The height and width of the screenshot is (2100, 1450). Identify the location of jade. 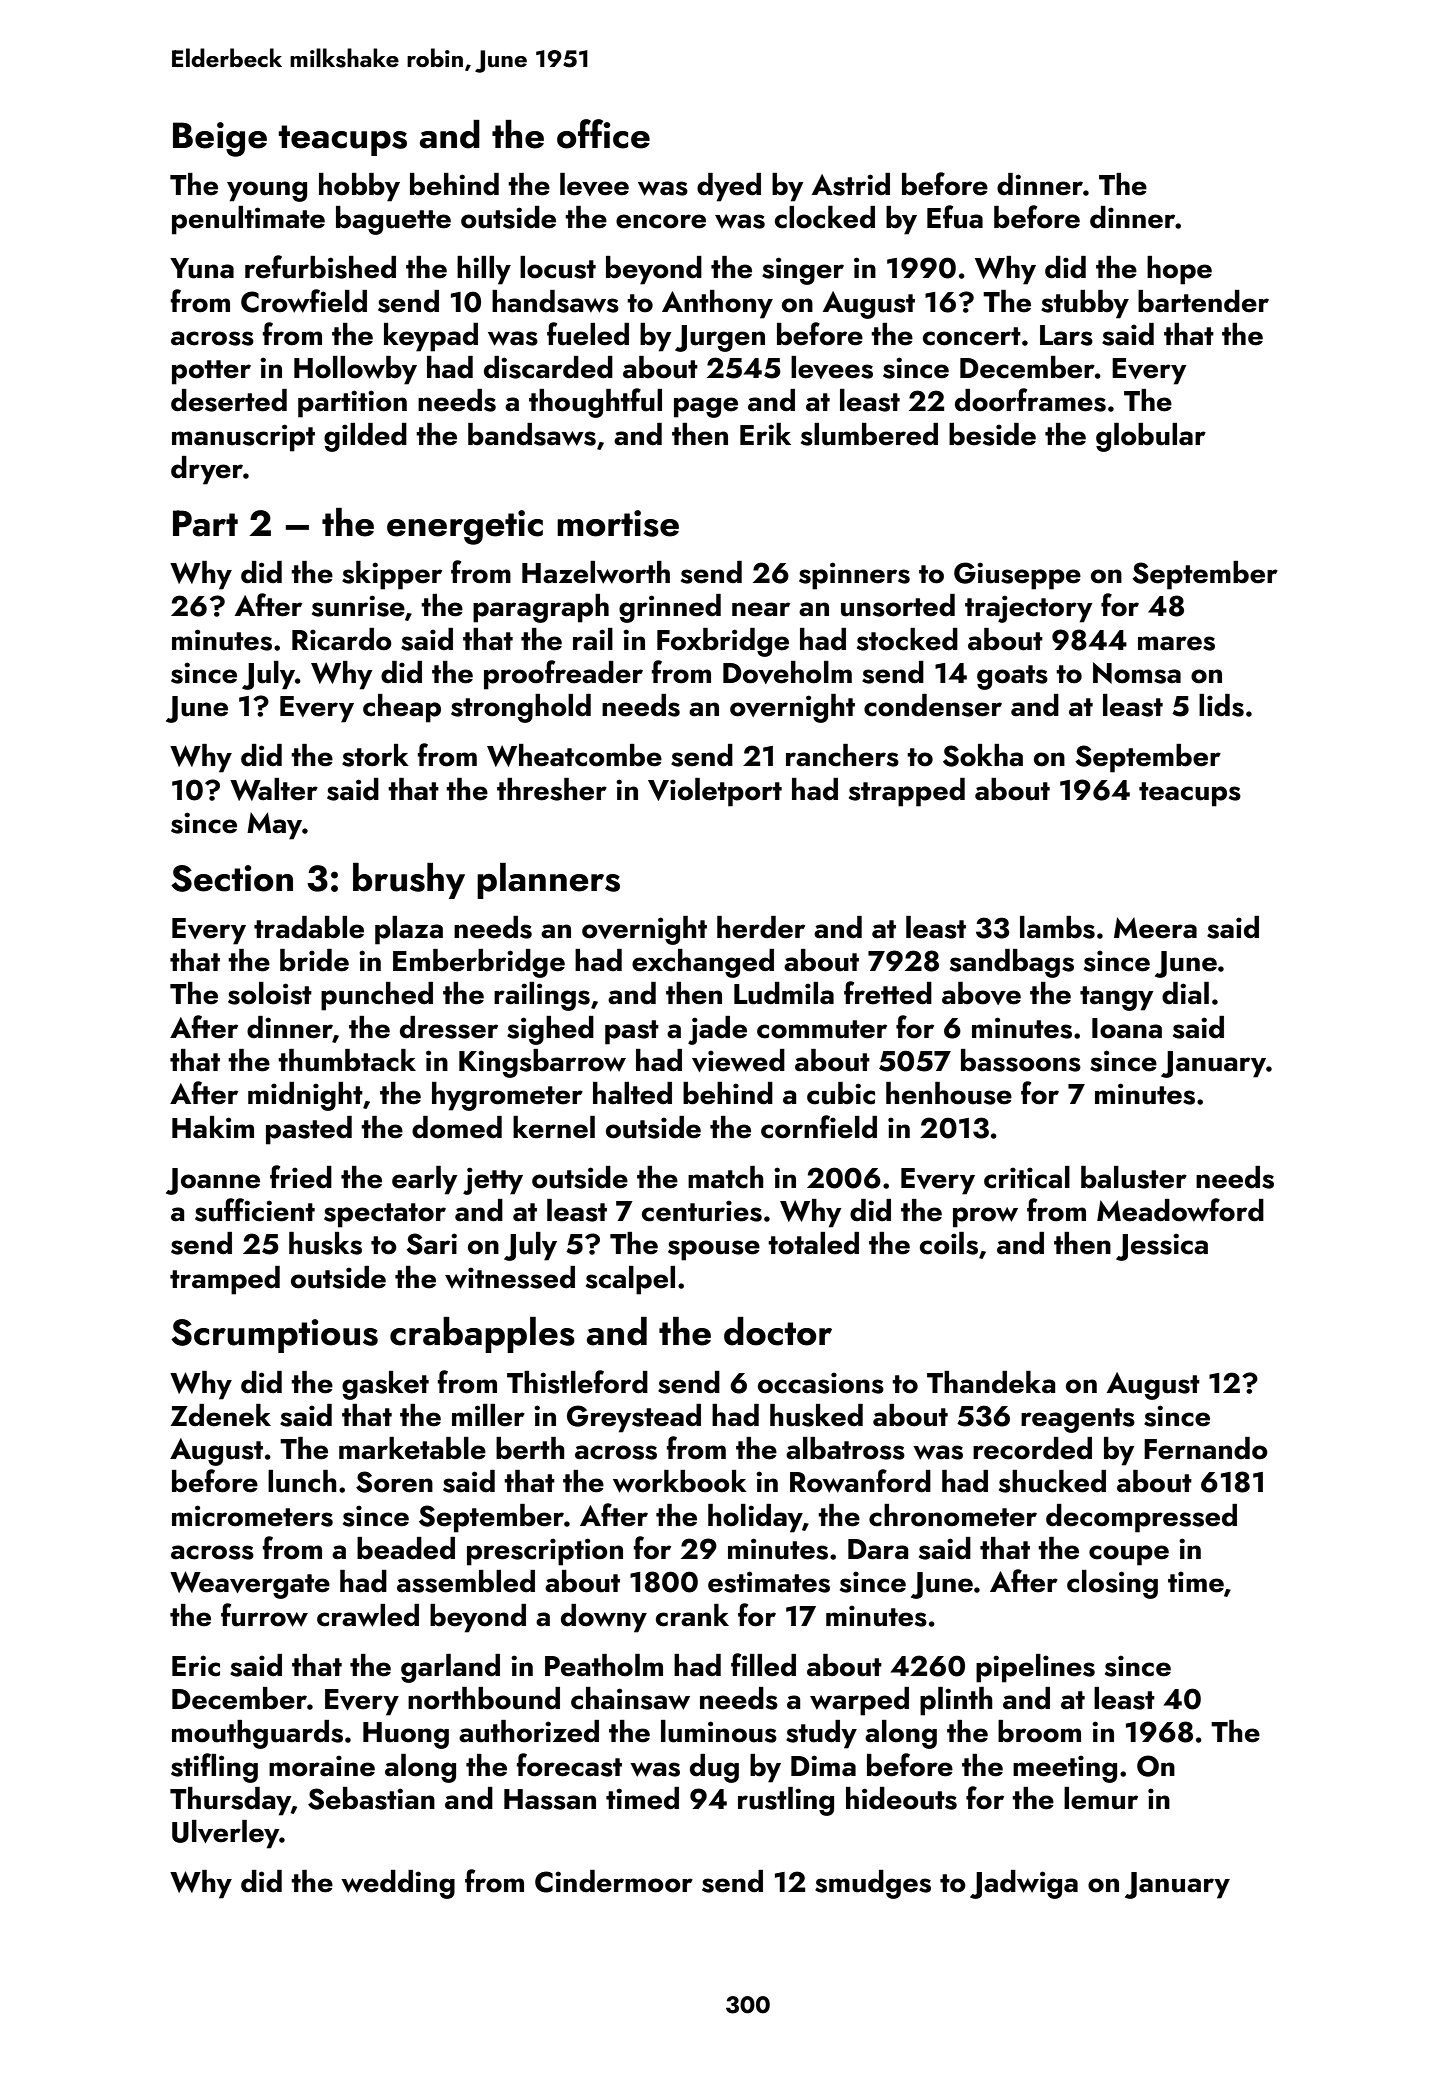
(717, 1030).
